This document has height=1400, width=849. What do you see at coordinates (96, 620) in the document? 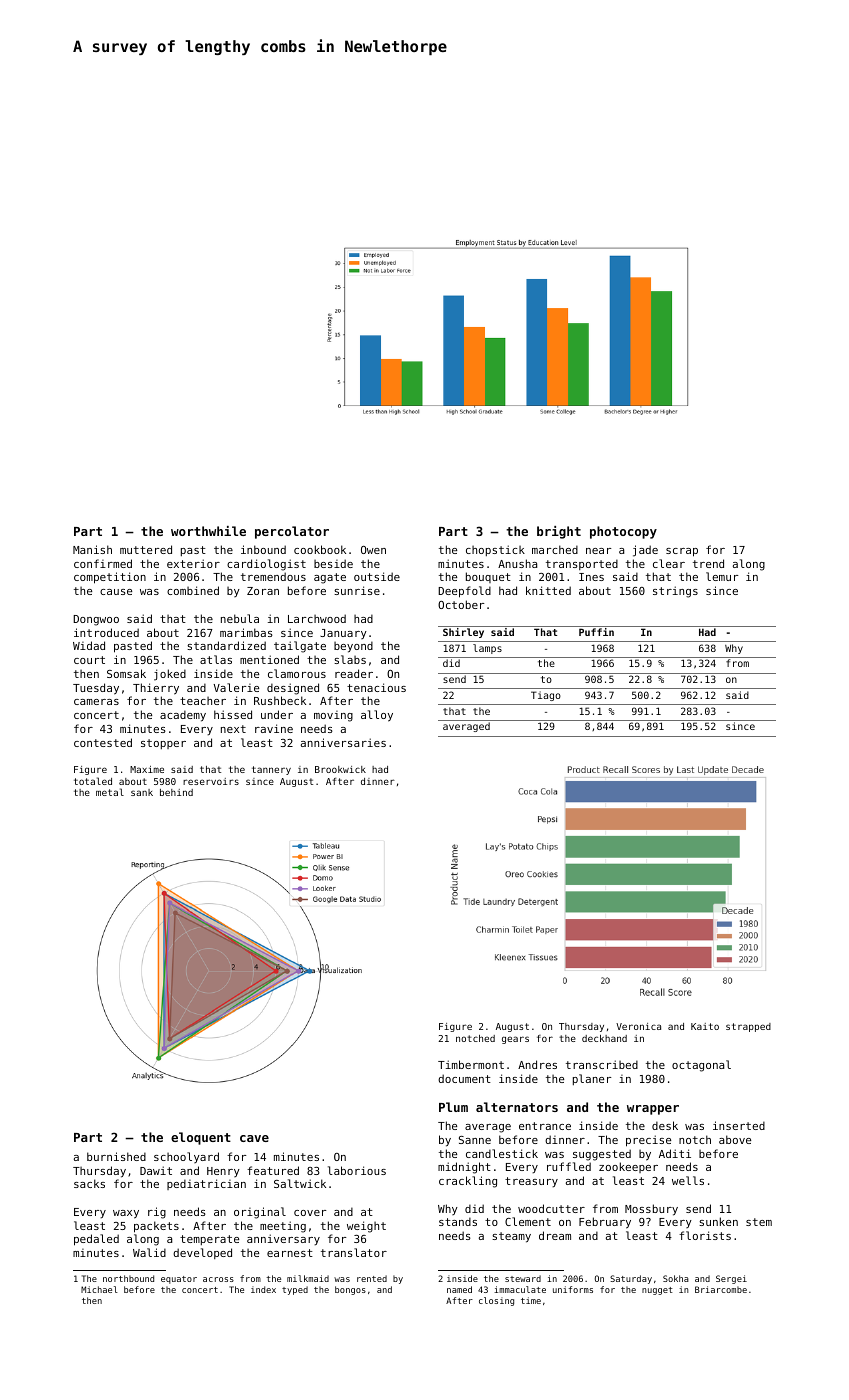
I see `Dongwoo` at bounding box center [96, 620].
